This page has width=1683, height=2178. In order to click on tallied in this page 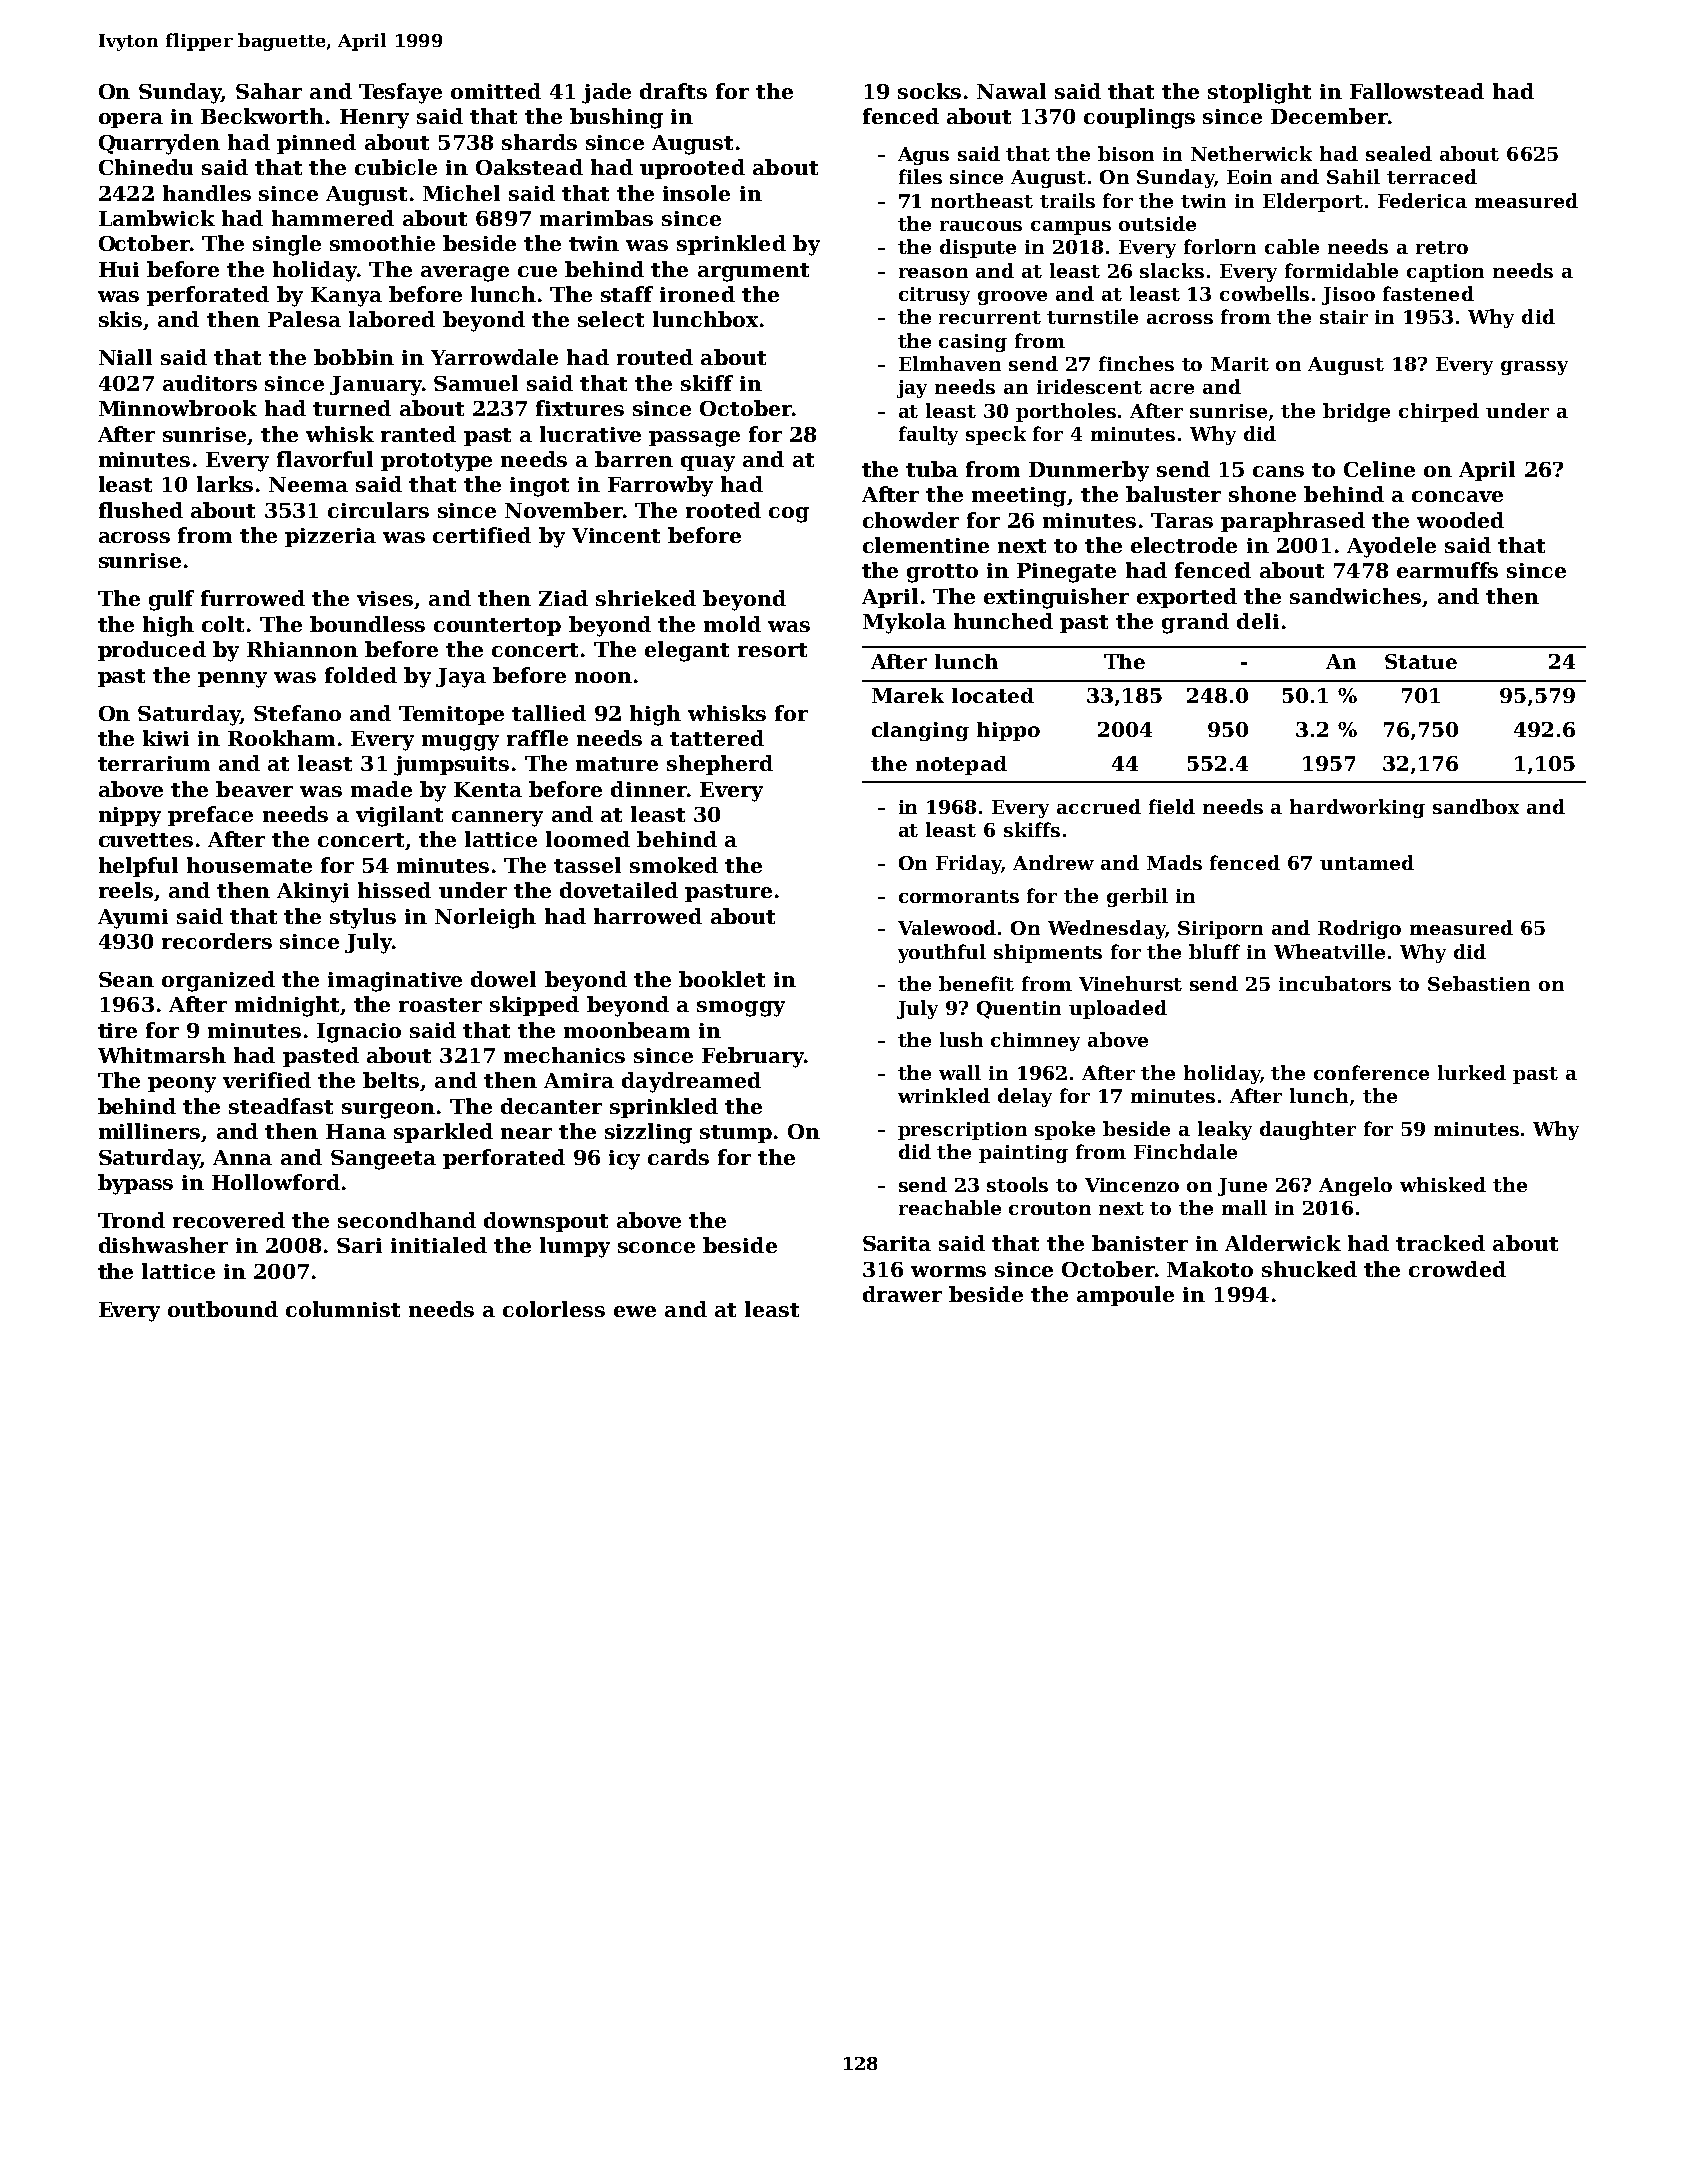, I will do `click(549, 713)`.
